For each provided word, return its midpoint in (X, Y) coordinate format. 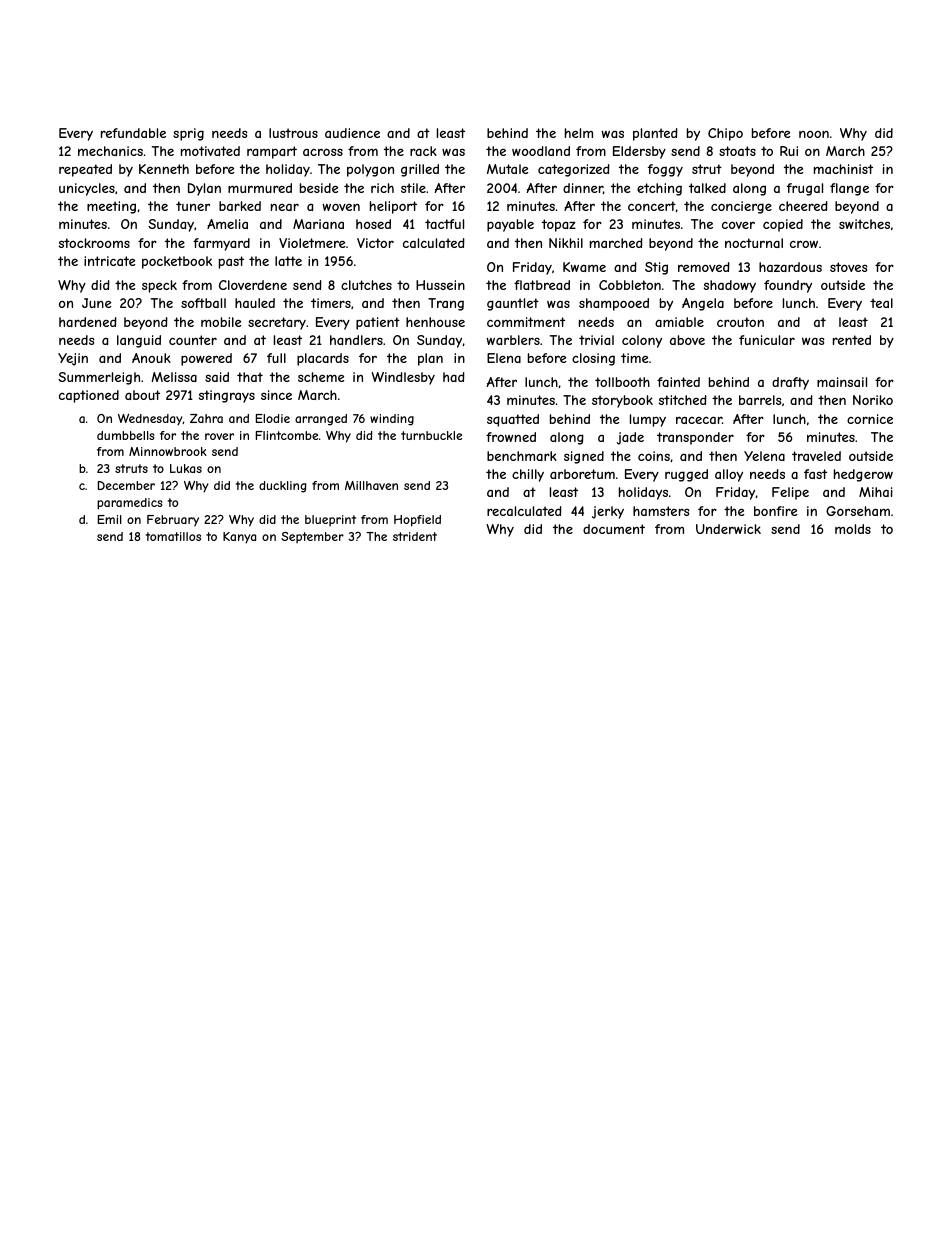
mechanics (110, 151)
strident (415, 536)
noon (814, 134)
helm (579, 133)
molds (853, 529)
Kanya (239, 538)
